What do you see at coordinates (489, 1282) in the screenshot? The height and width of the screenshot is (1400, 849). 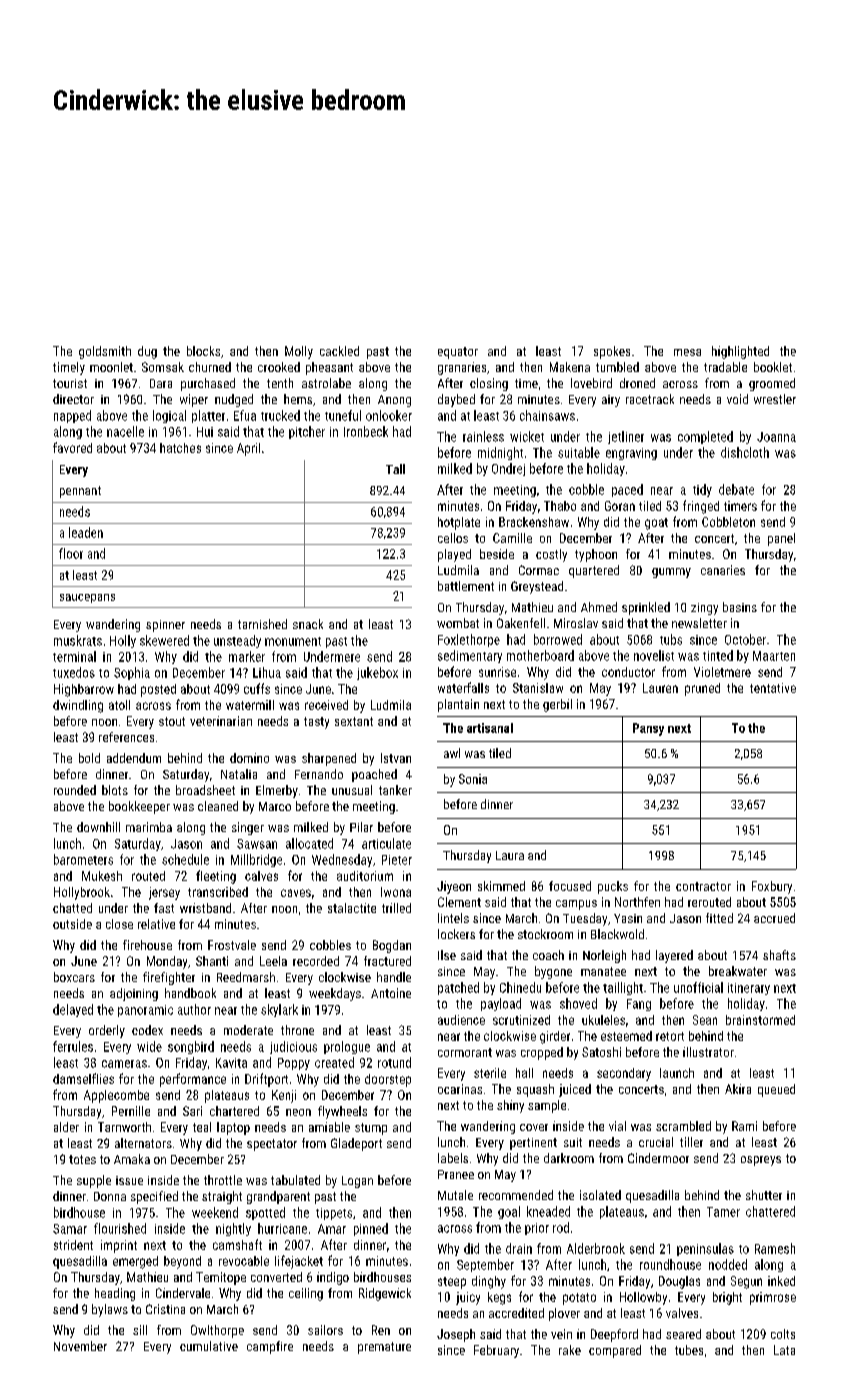 I see `dinghy` at bounding box center [489, 1282].
